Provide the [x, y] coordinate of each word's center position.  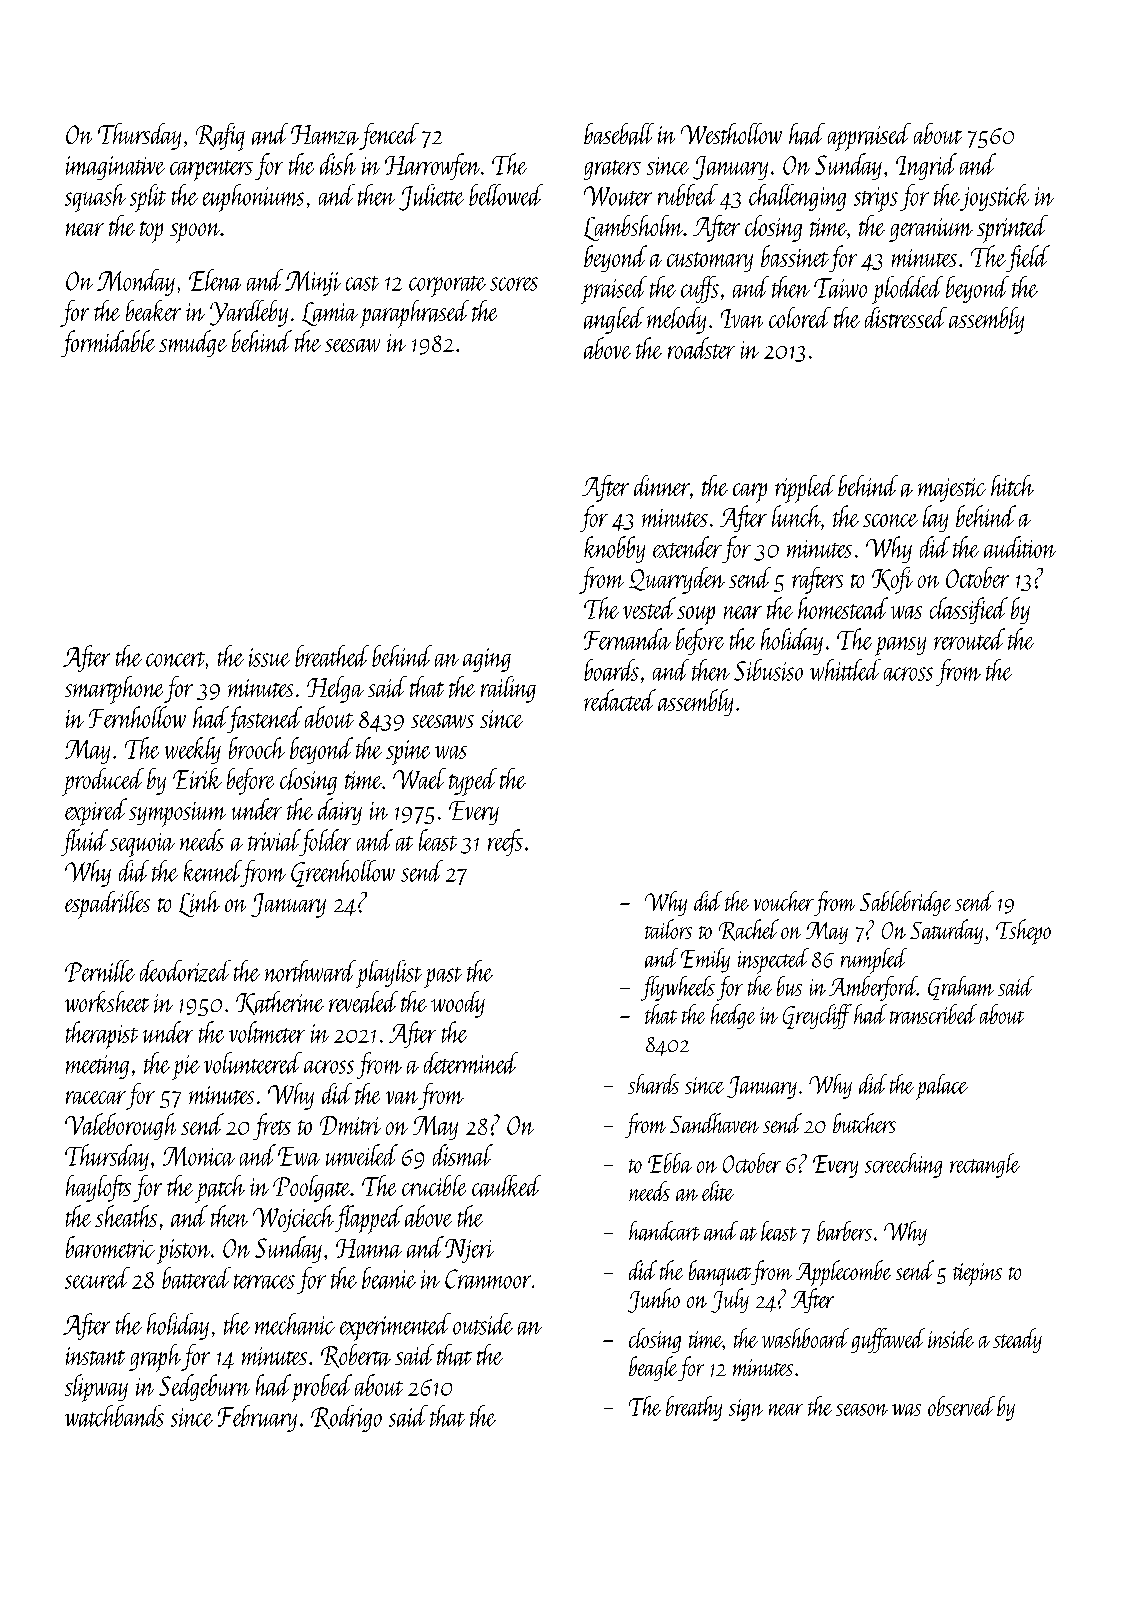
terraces [264, 1281]
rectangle [985, 1165]
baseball [619, 134]
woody [458, 1004]
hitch [1012, 485]
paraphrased [414, 314]
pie [186, 1067]
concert [175, 659]
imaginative [115, 168]
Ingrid [926, 166]
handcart [664, 1231]
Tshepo [1023, 932]
